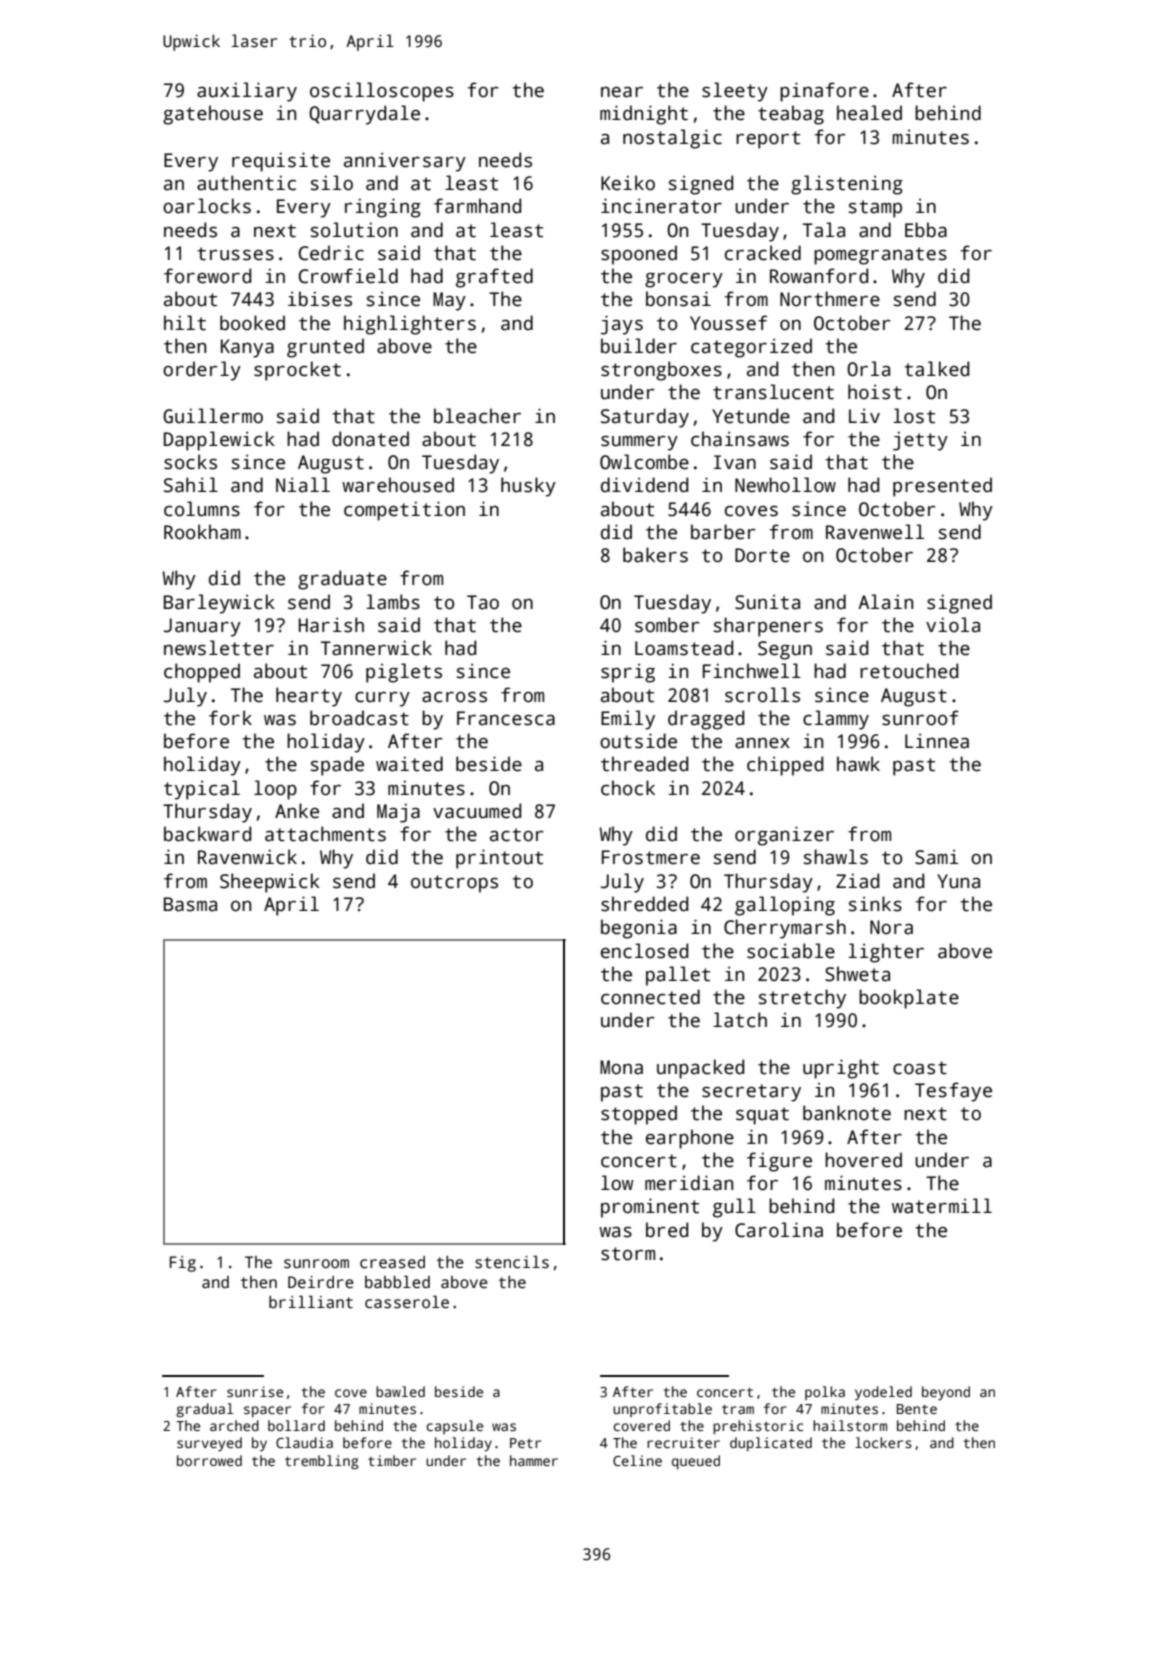 This image has width=1165, height=1654. I want to click on Alain, so click(885, 602).
